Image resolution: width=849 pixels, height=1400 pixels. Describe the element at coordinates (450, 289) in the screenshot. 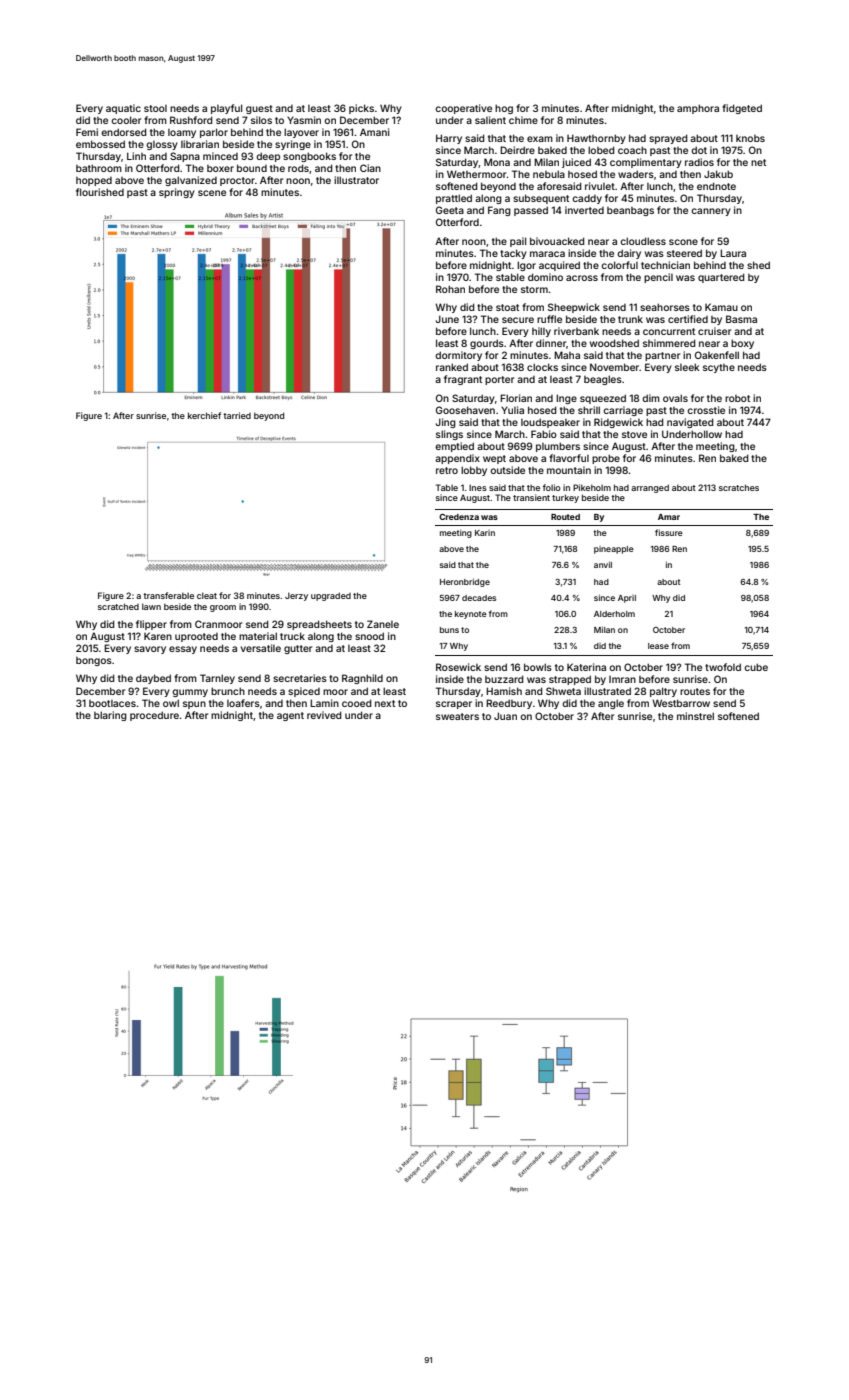

I see `Rohan` at that location.
